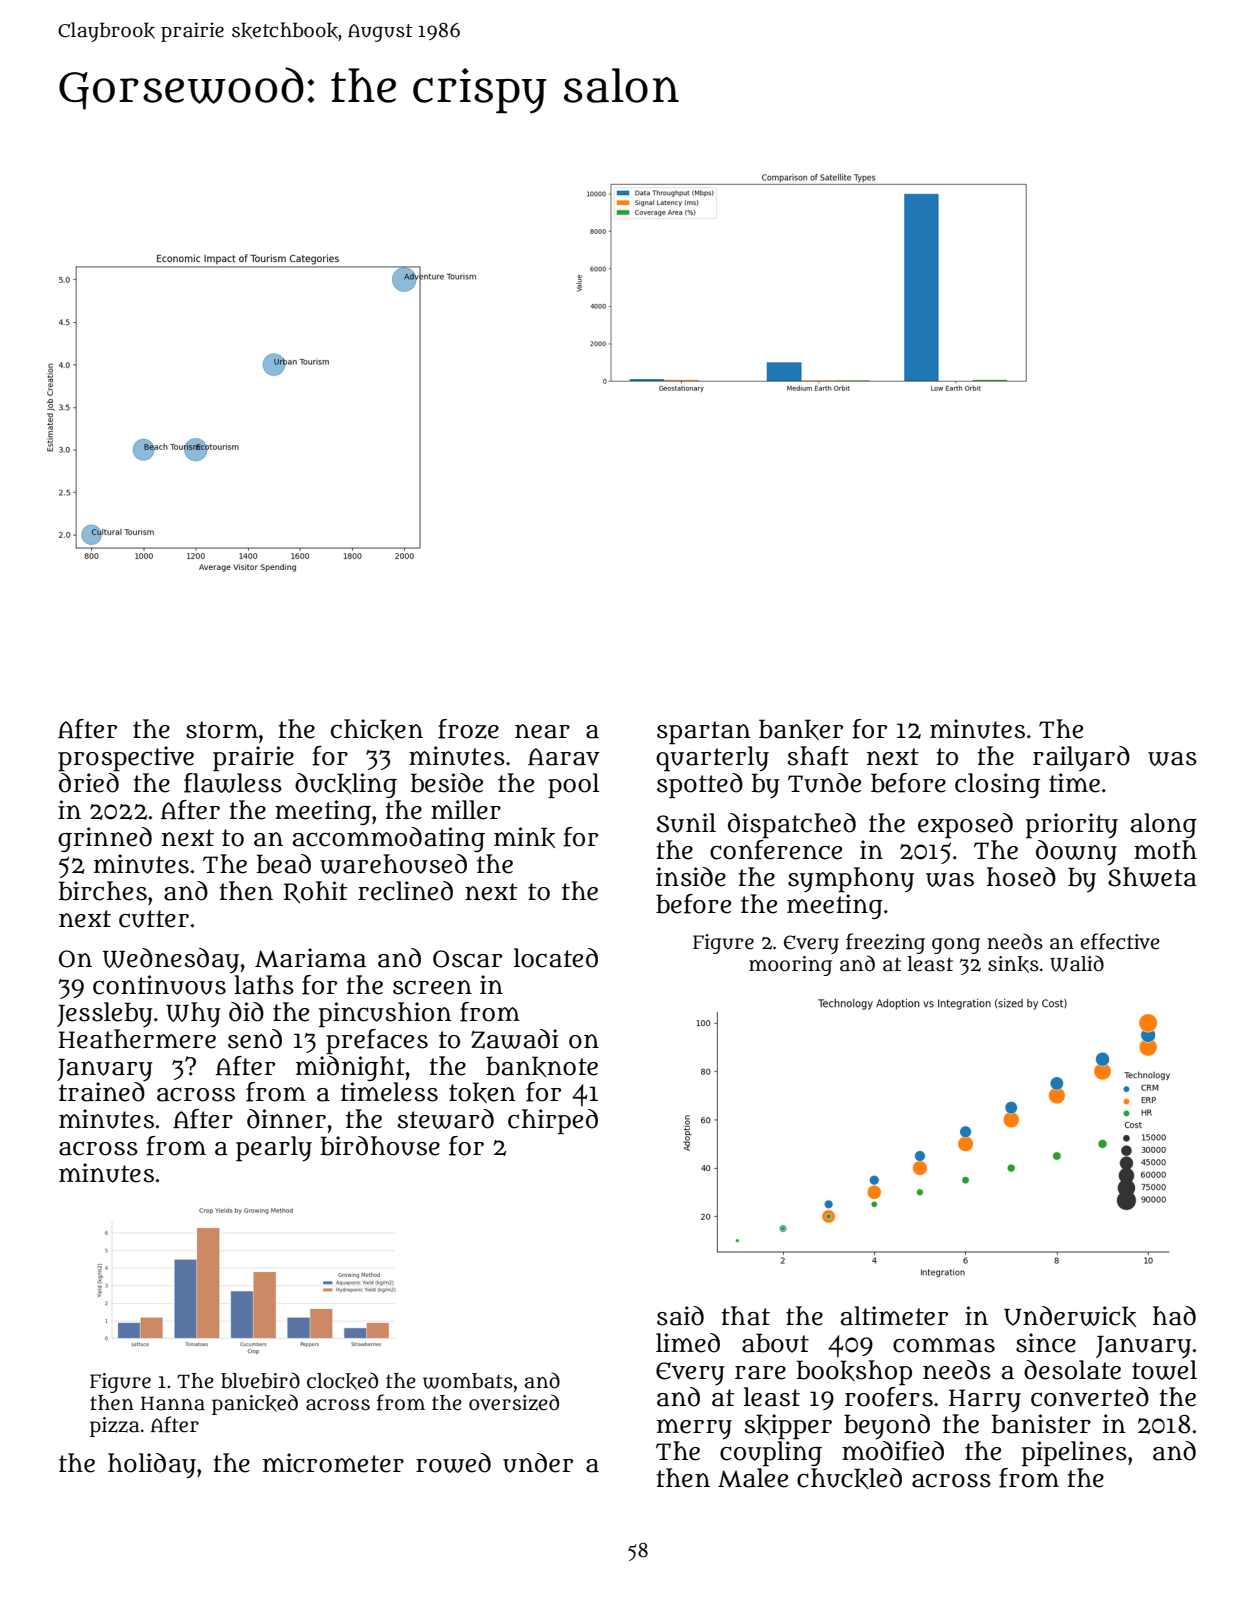 The image size is (1255, 1624). What do you see at coordinates (102, 891) in the page?
I see `birches` at bounding box center [102, 891].
